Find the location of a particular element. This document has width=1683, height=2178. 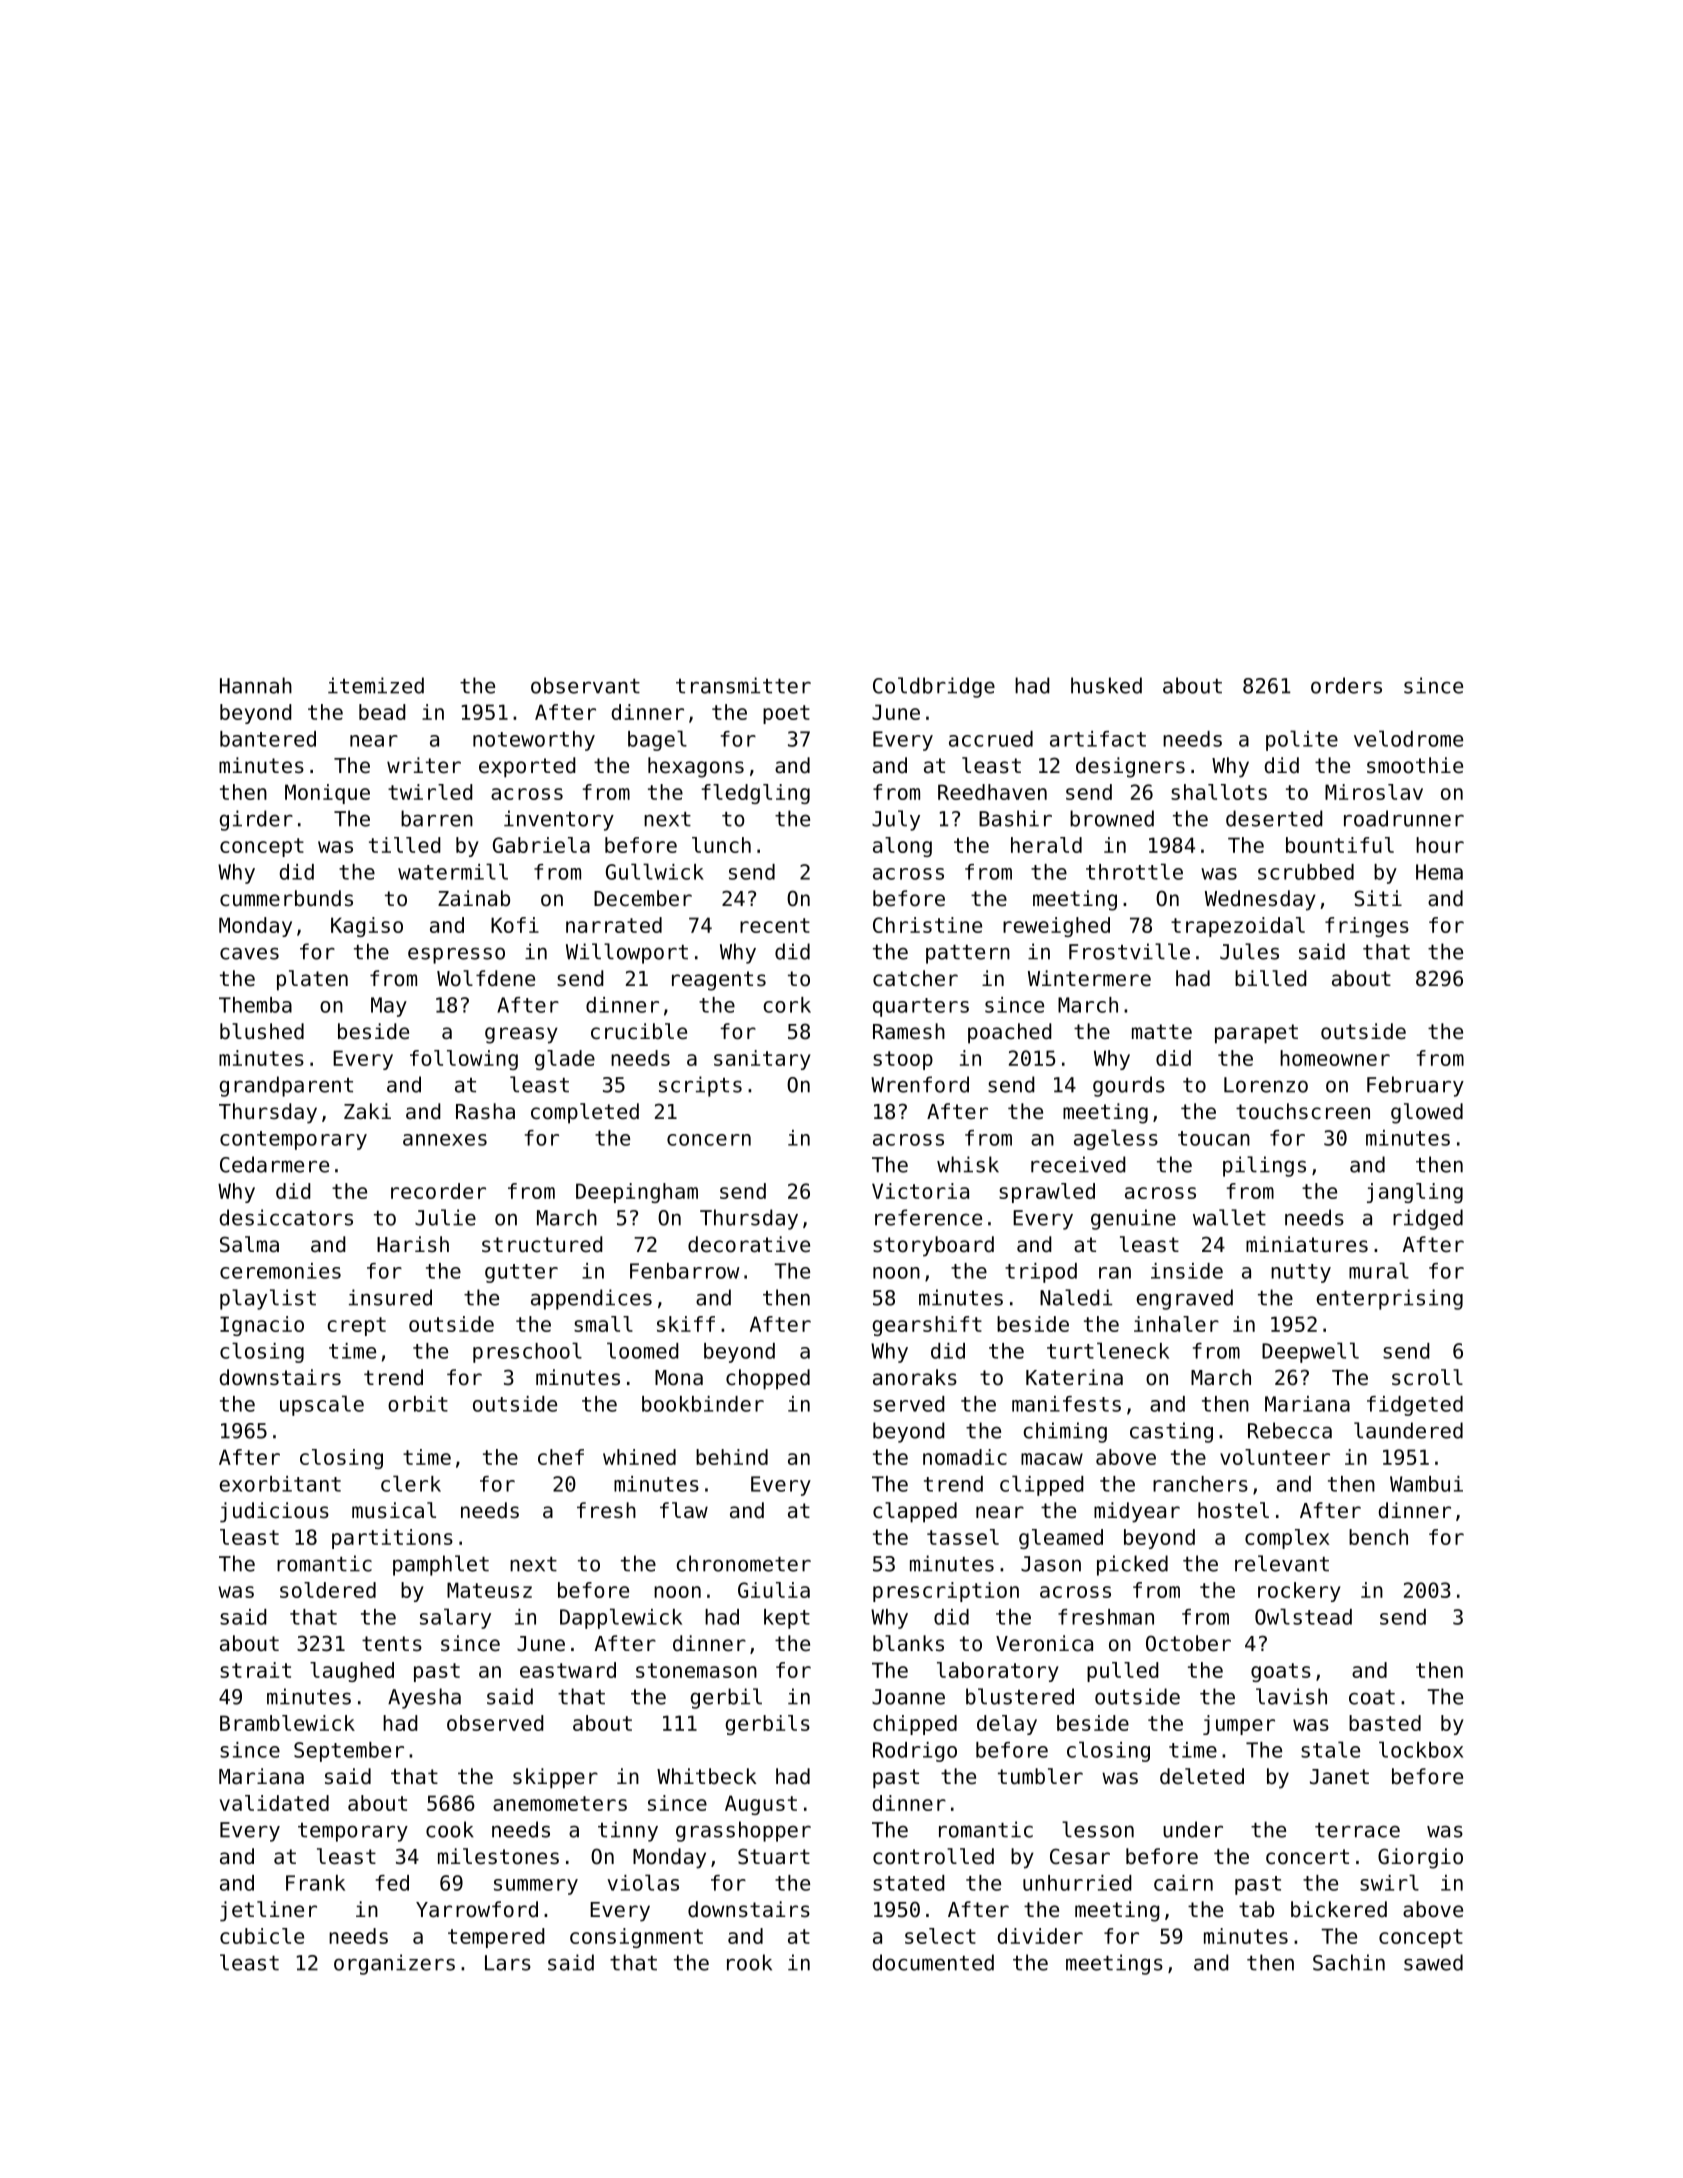

rook is located at coordinates (749, 1962).
